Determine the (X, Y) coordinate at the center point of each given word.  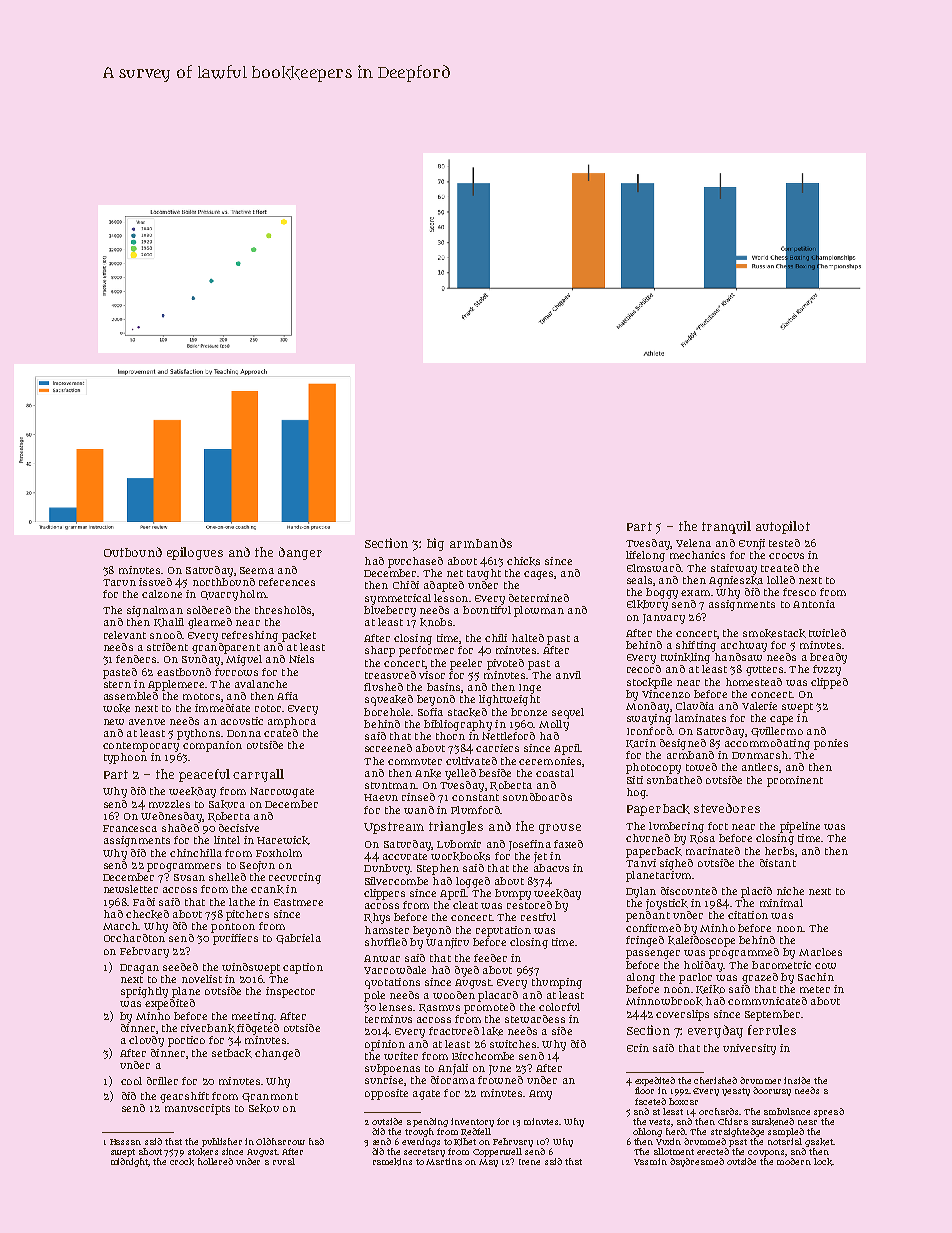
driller (162, 1081)
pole (374, 996)
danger (300, 553)
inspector (290, 992)
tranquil (726, 527)
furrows (236, 672)
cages (538, 575)
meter (815, 989)
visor (432, 675)
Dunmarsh (760, 755)
